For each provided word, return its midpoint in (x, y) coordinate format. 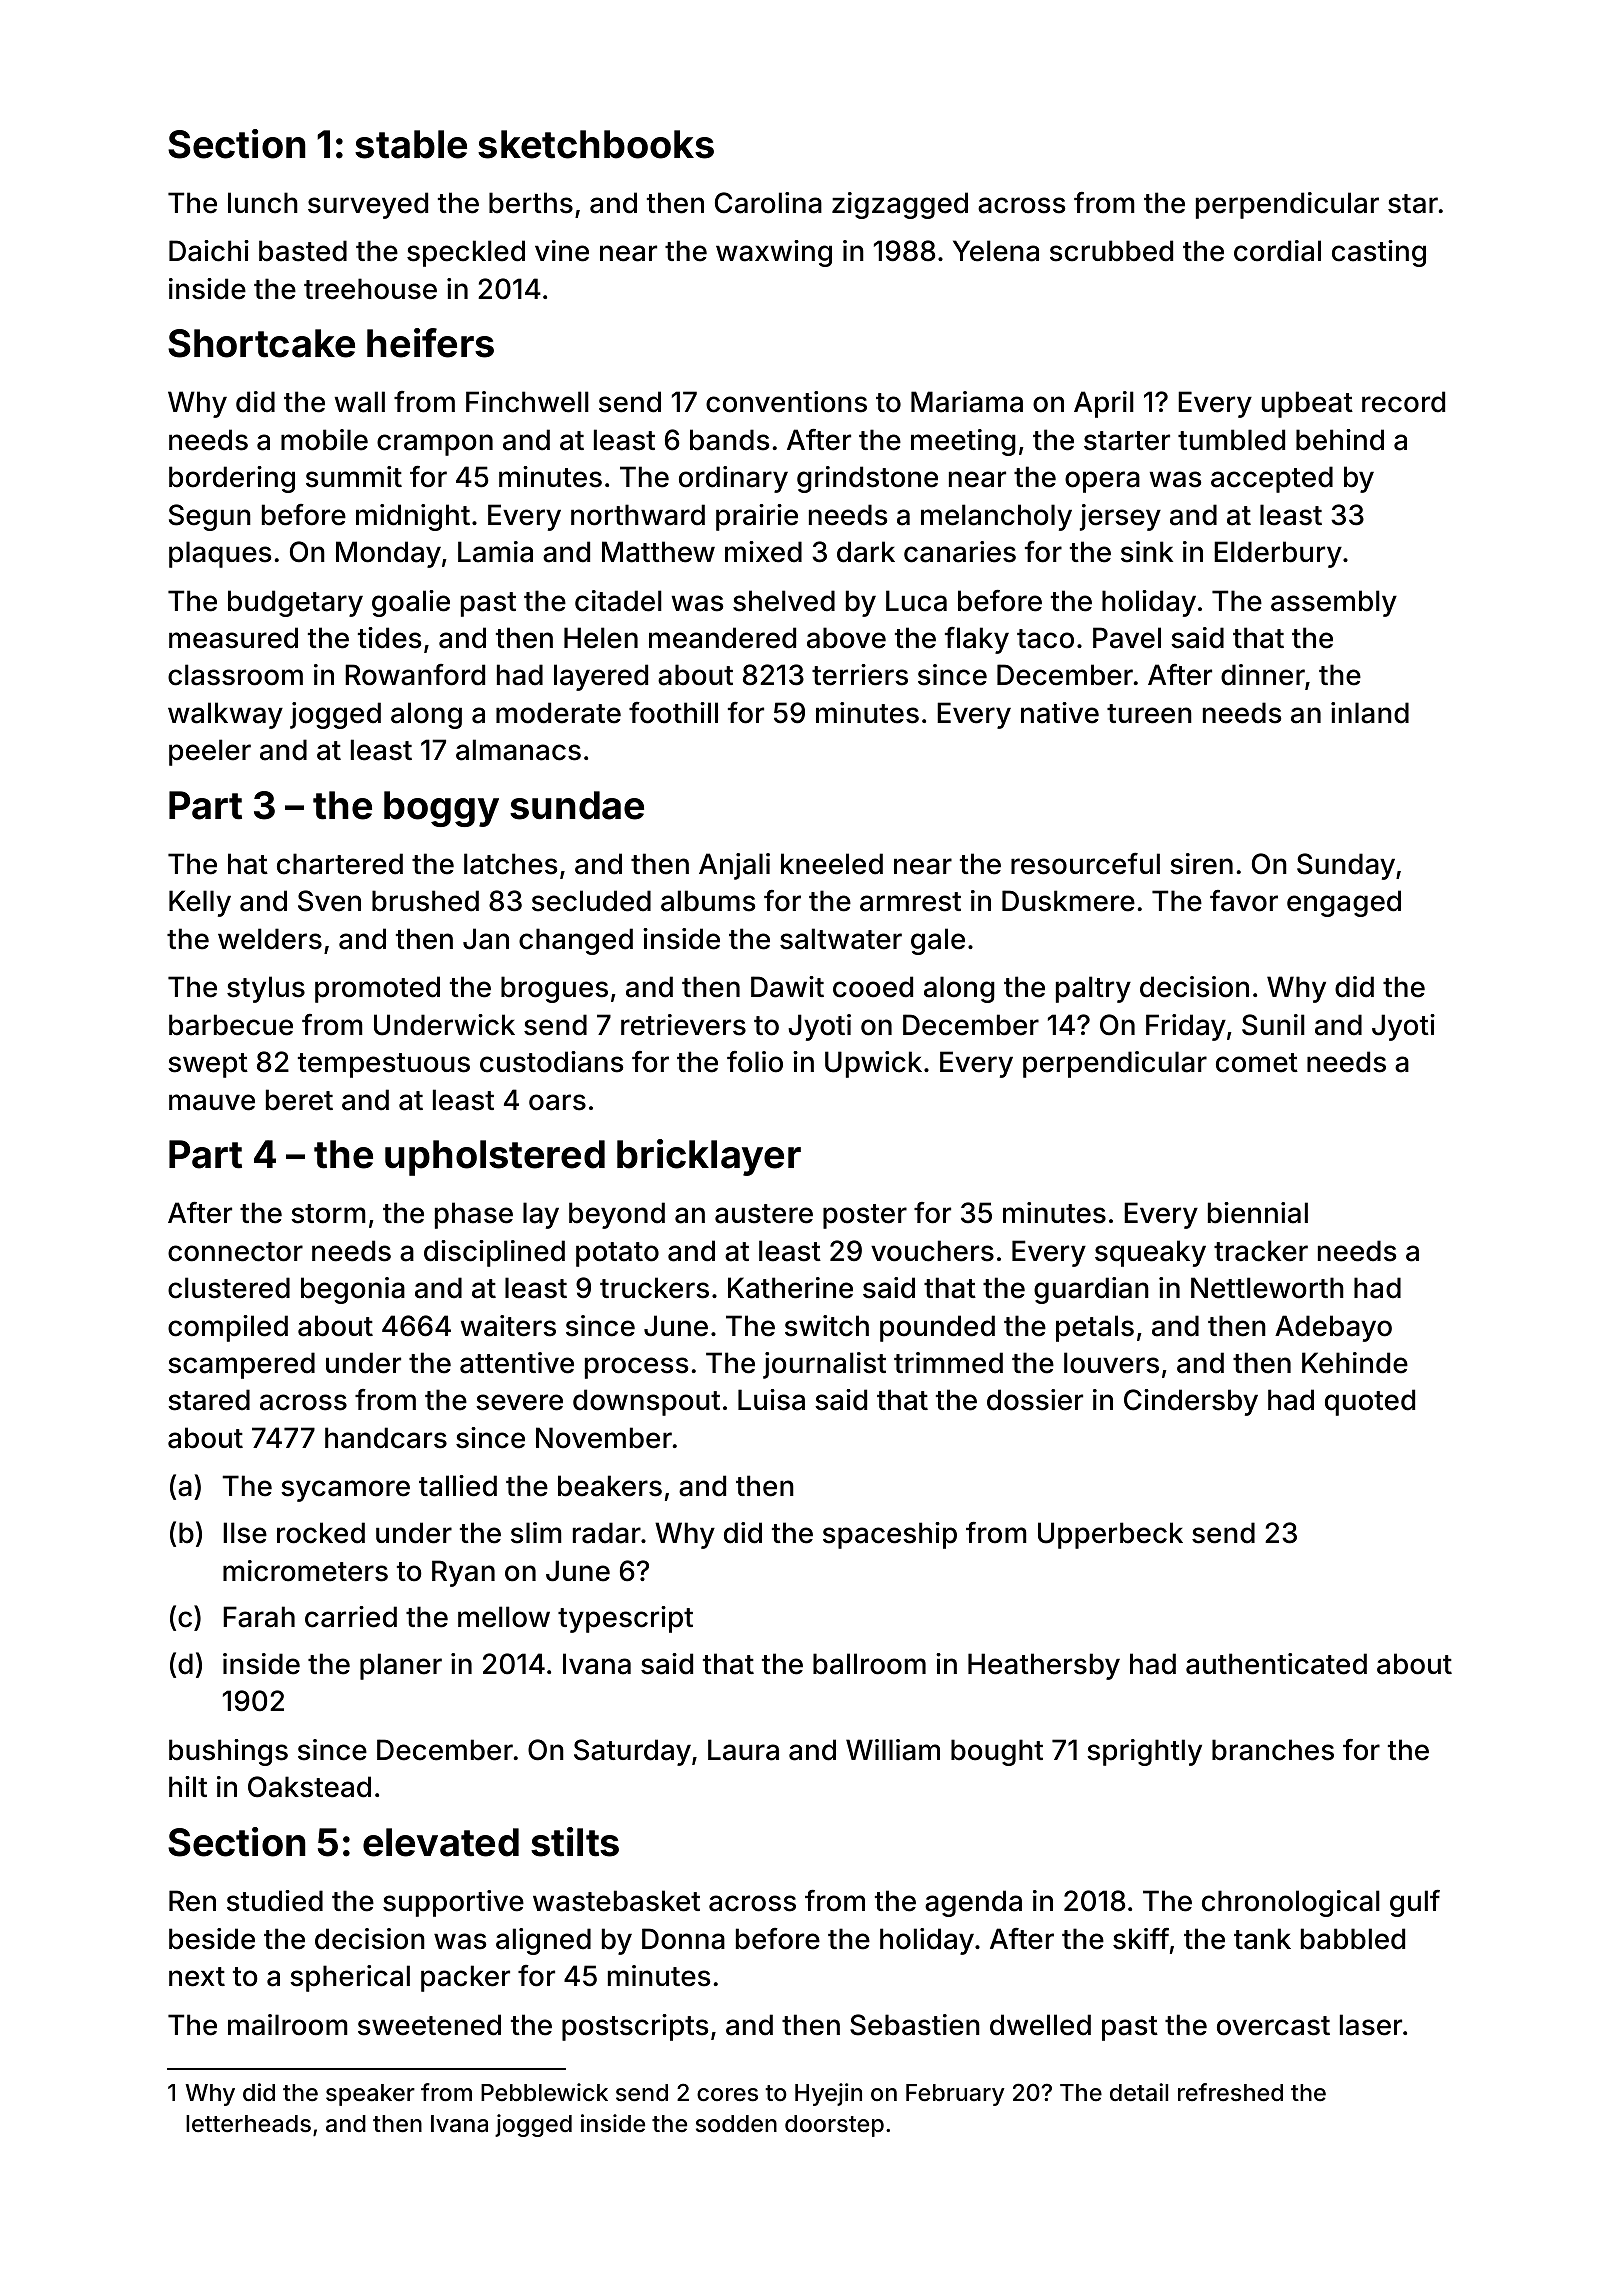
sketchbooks (596, 144)
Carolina (768, 203)
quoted (1370, 1402)
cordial (1277, 251)
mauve (212, 1102)
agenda (973, 1903)
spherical (350, 1978)
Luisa (771, 1400)
